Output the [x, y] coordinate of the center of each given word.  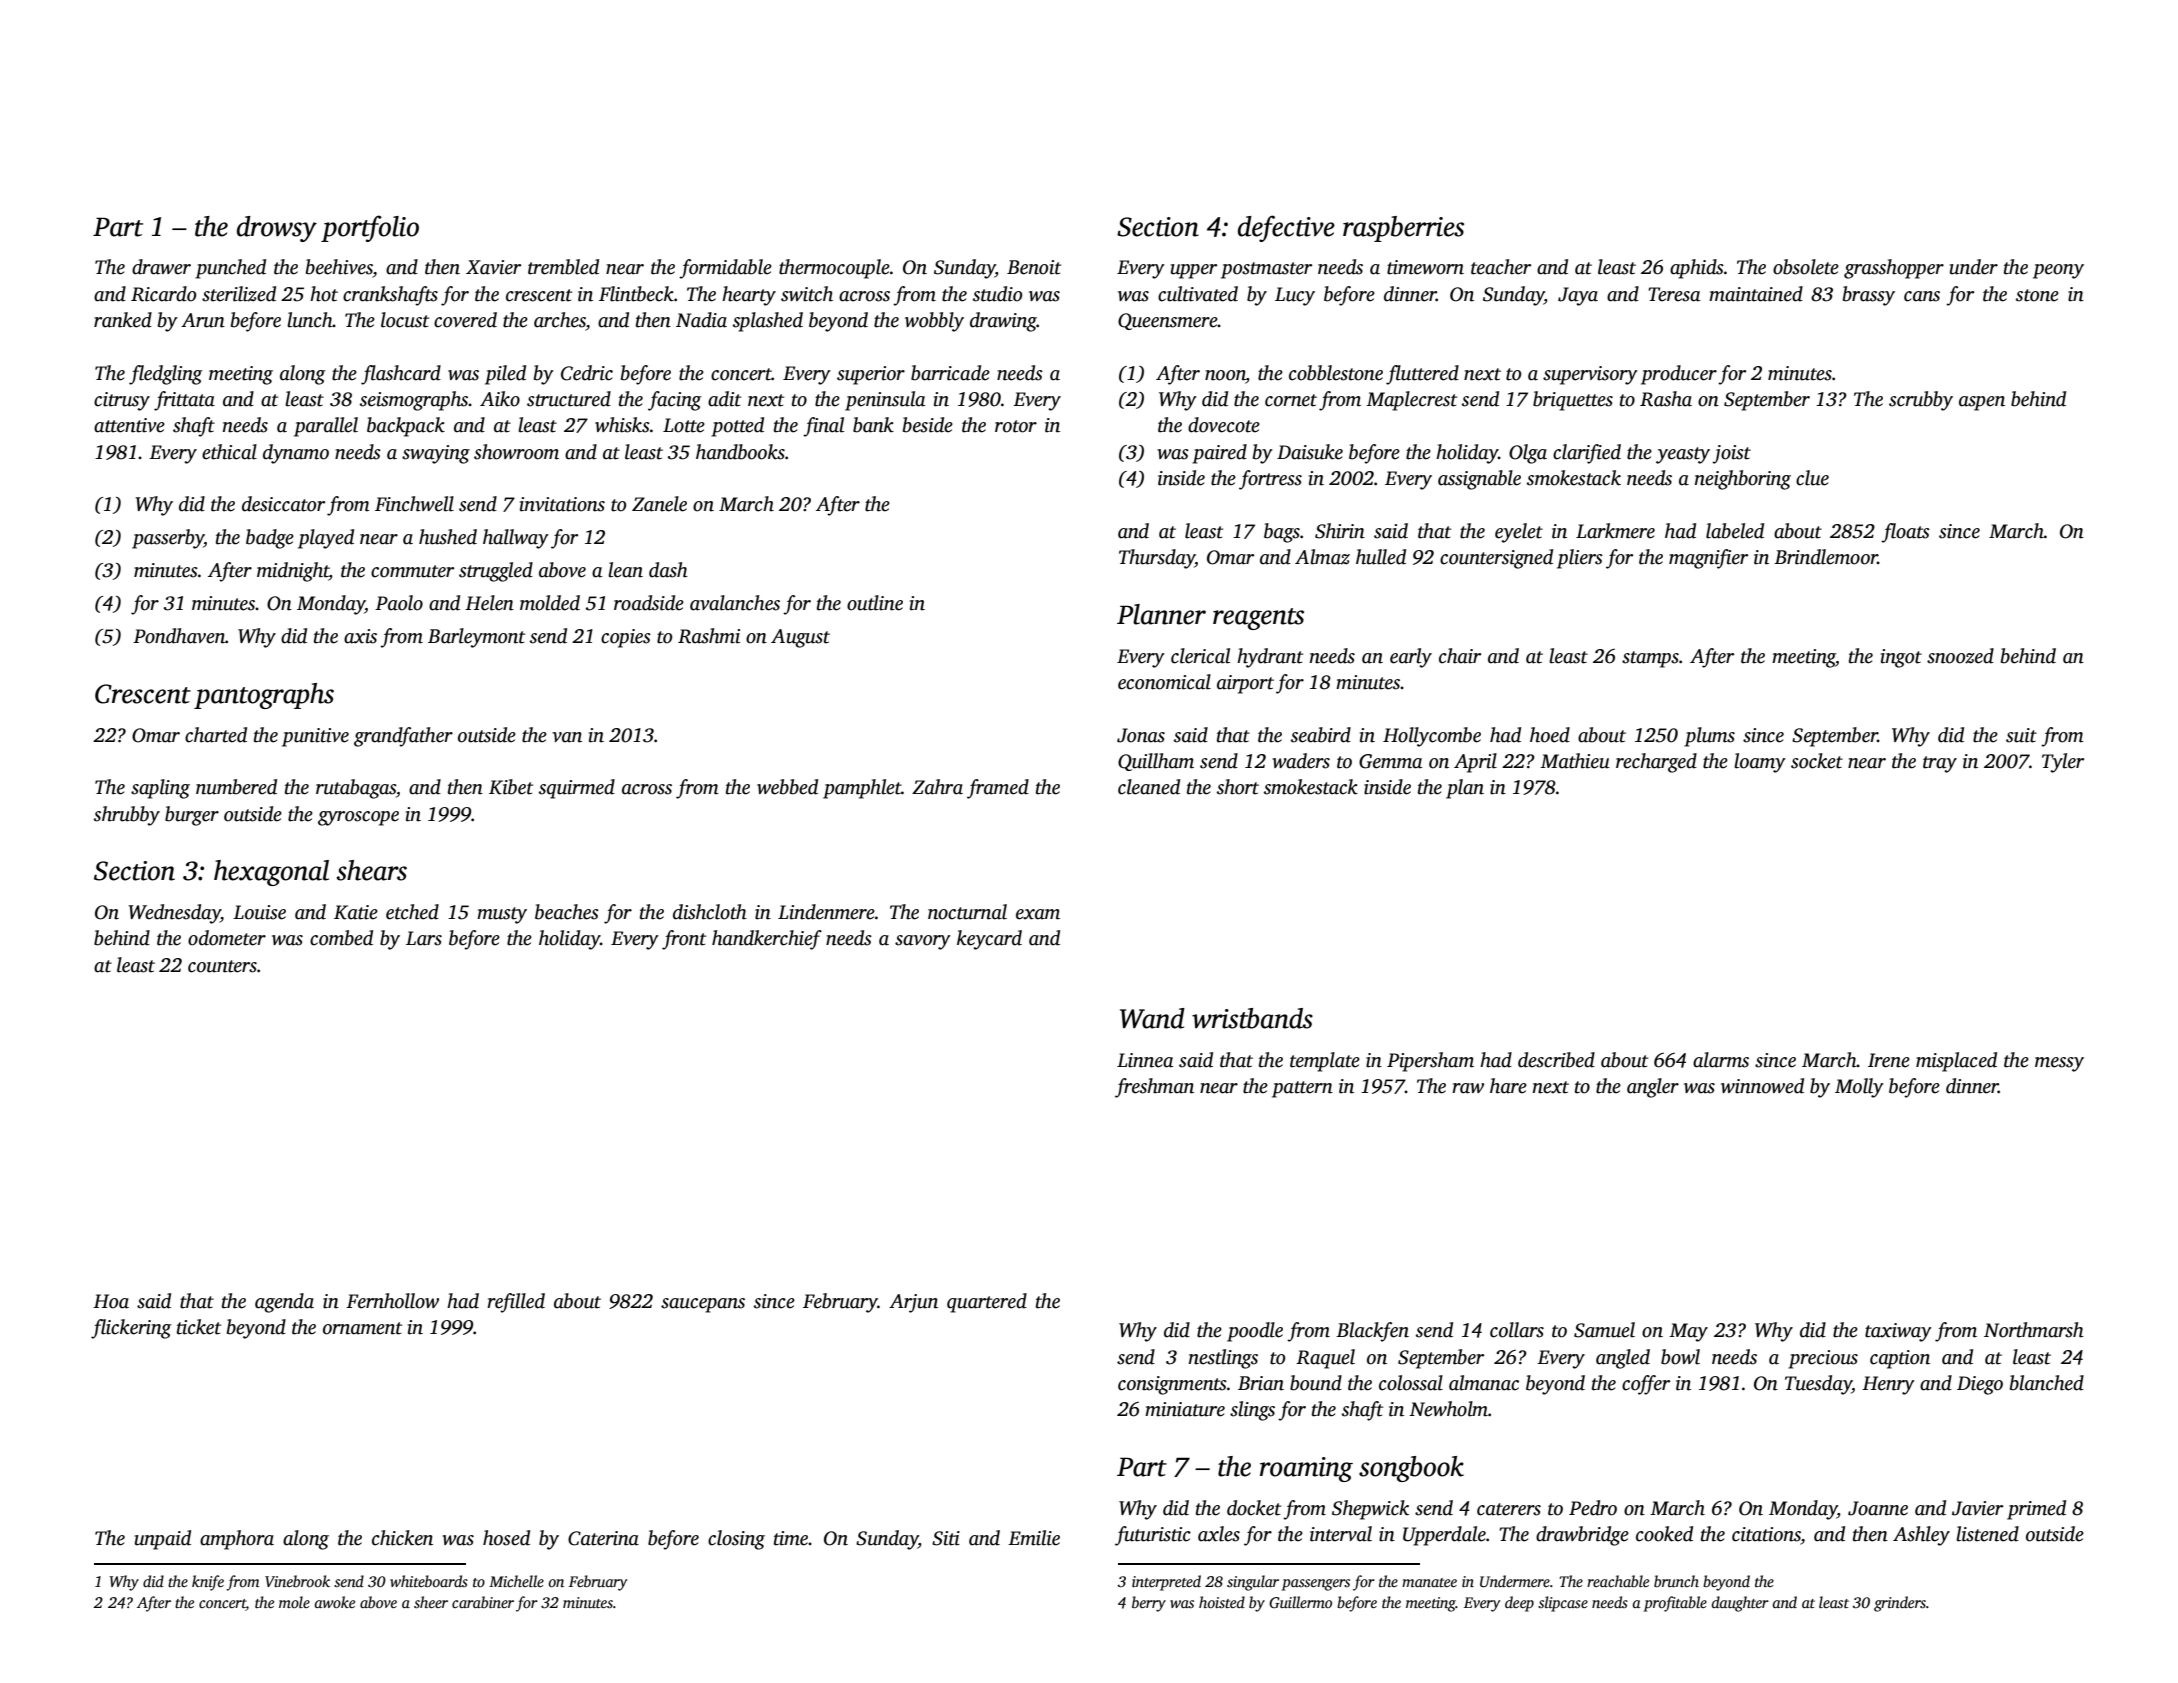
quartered [987, 1303]
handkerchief [767, 940]
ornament [362, 1328]
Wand [1152, 1018]
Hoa [111, 1301]
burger [192, 816]
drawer [161, 267]
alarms [1721, 1060]
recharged [1656, 763]
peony [2058, 271]
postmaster [1266, 270]
